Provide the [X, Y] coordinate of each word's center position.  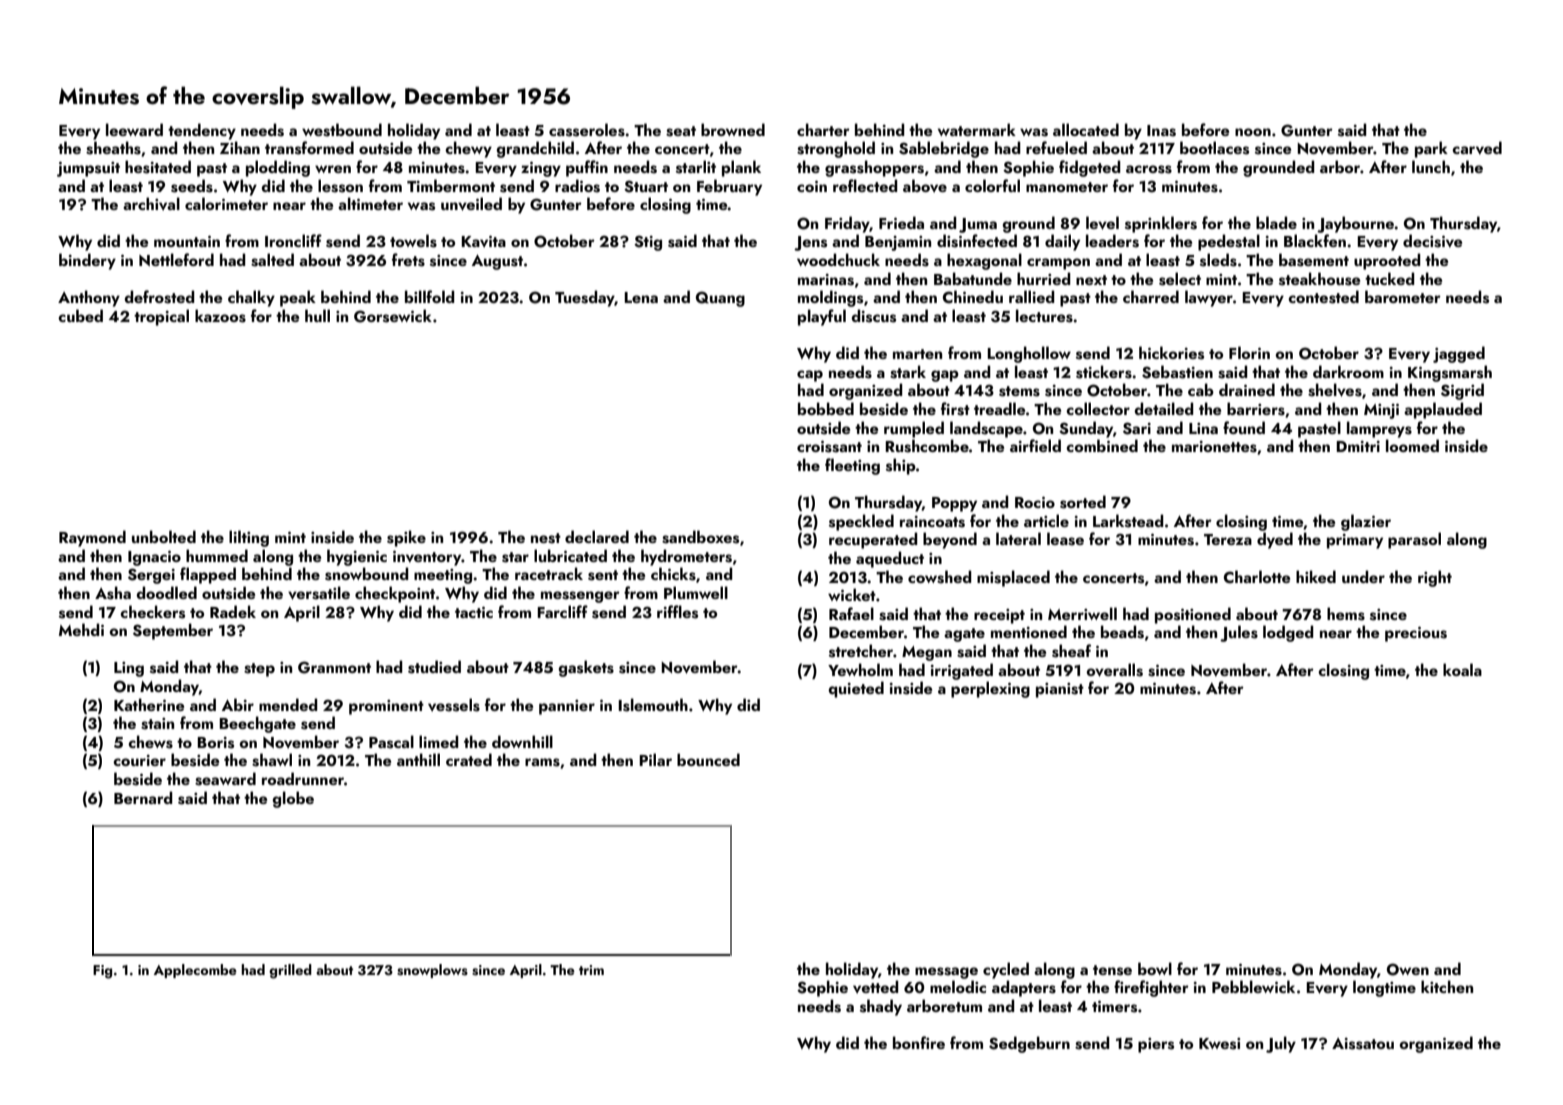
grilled [290, 971]
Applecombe [195, 971]
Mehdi [81, 629]
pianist [1060, 690]
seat [681, 131]
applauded [1443, 410]
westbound [342, 130]
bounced [708, 759]
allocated [1086, 129]
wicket [852, 594]
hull [317, 315]
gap [945, 376]
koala [1462, 669]
